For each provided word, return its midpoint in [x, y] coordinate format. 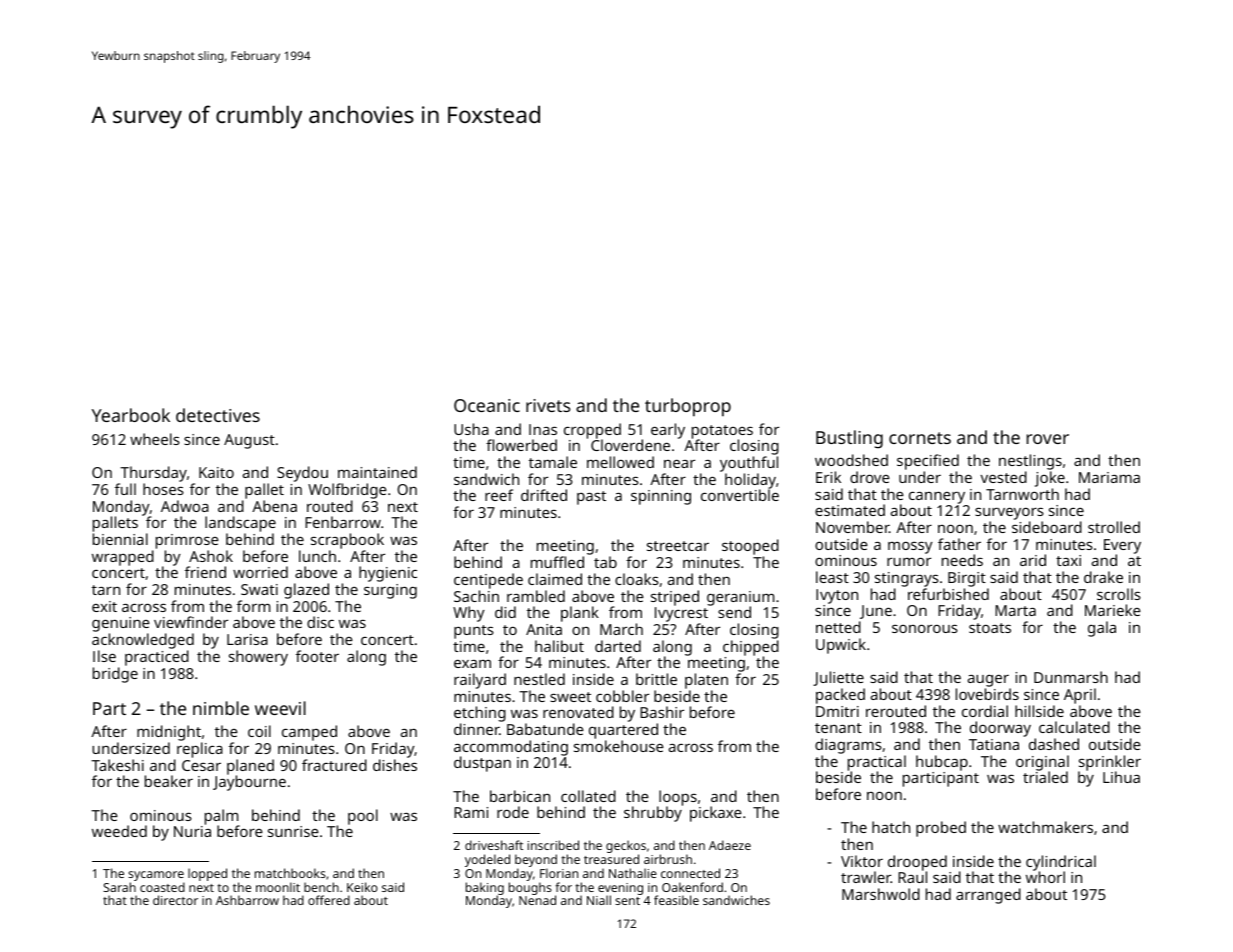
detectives [218, 415]
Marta [1015, 610]
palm [222, 817]
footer [317, 656]
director [175, 900]
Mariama [1109, 477]
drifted [544, 495]
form [253, 606]
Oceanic [487, 405]
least [832, 577]
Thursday [153, 474]
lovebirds [987, 694]
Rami [471, 812]
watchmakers [1045, 827]
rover [1048, 439]
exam [472, 664]
